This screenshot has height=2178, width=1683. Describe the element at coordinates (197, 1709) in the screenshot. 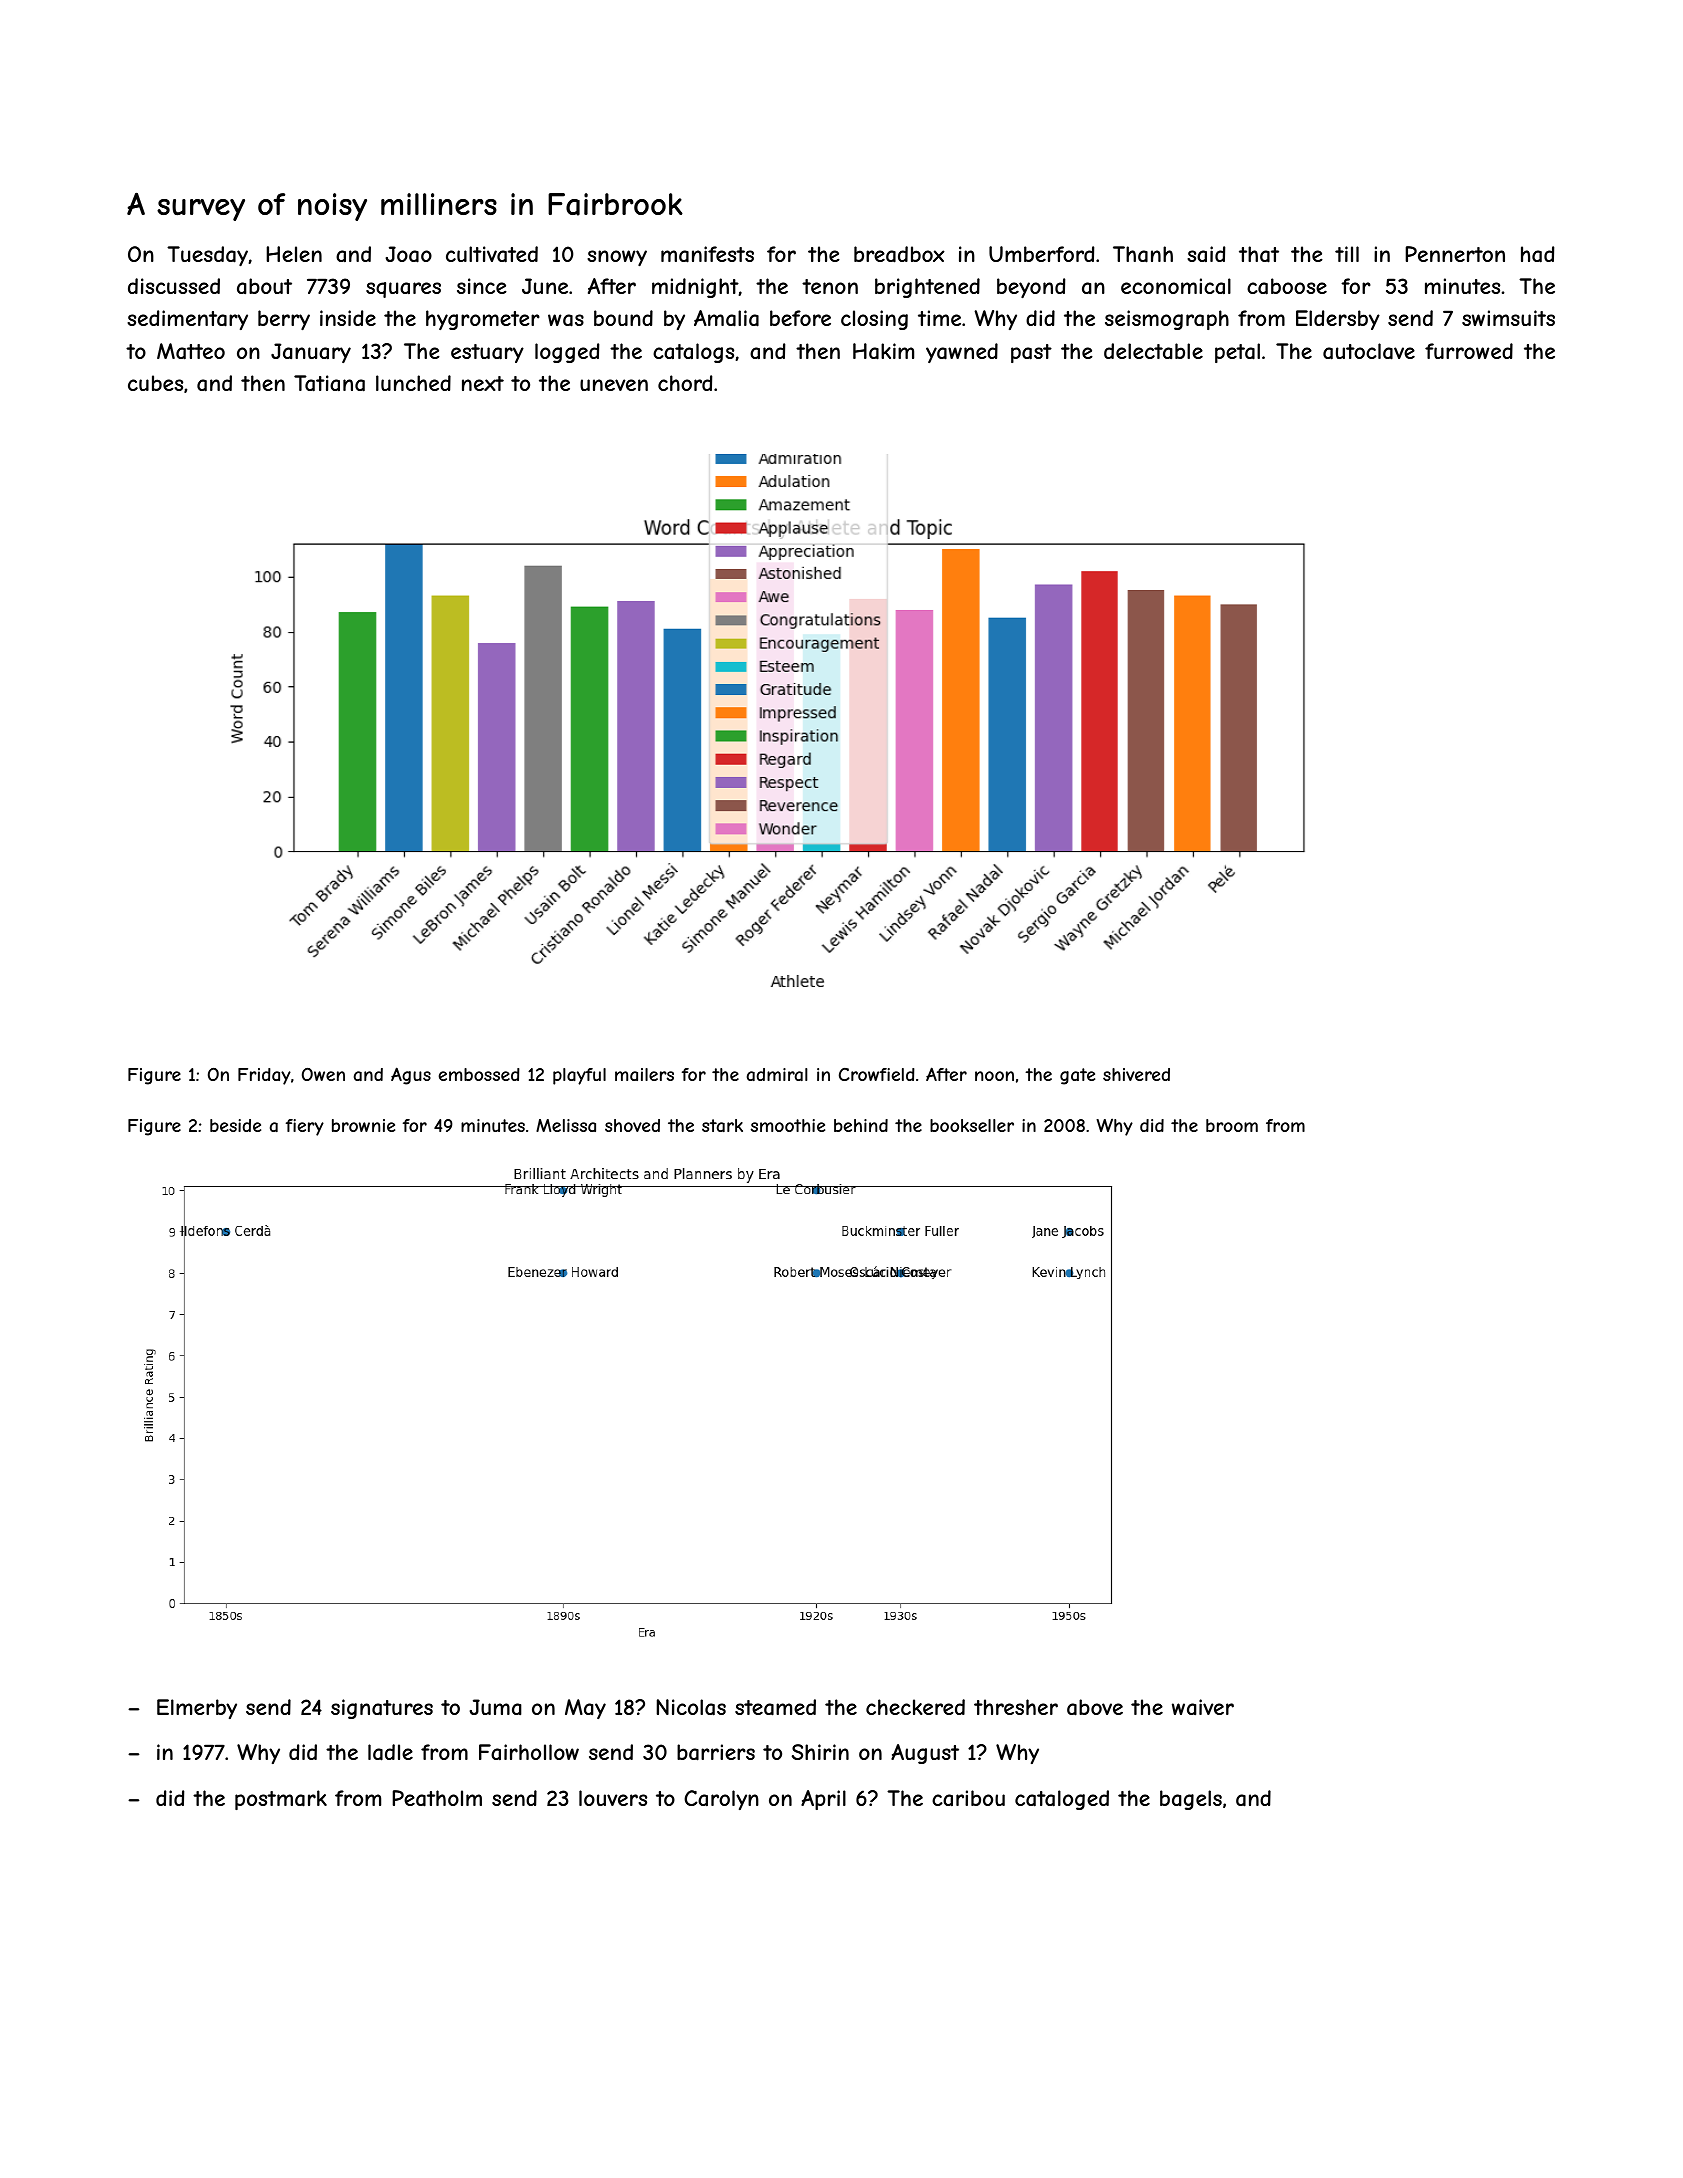

I see `Elmerby` at that location.
